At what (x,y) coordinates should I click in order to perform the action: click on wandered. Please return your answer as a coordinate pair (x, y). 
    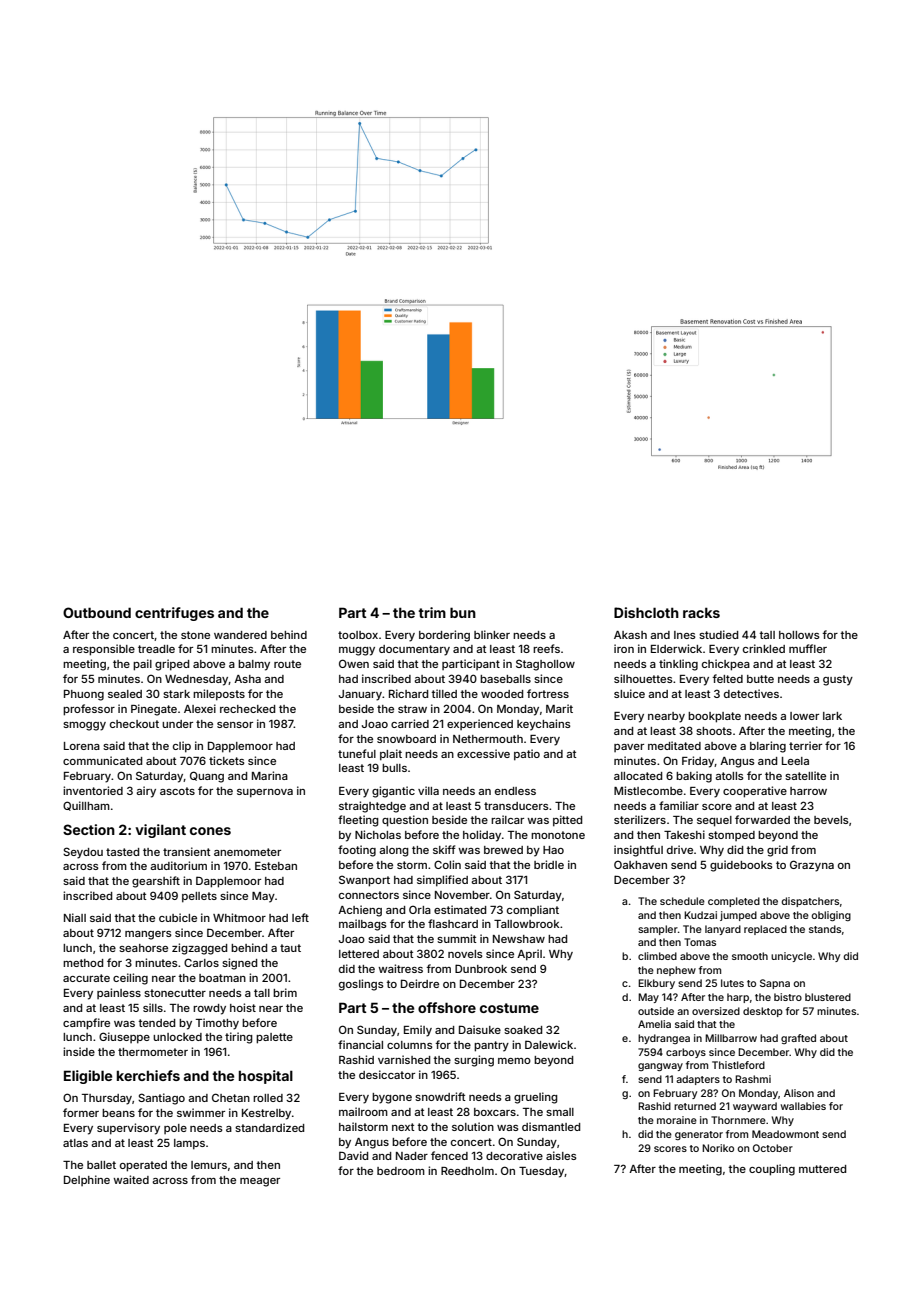
    Looking at the image, I should click on (240, 635).
